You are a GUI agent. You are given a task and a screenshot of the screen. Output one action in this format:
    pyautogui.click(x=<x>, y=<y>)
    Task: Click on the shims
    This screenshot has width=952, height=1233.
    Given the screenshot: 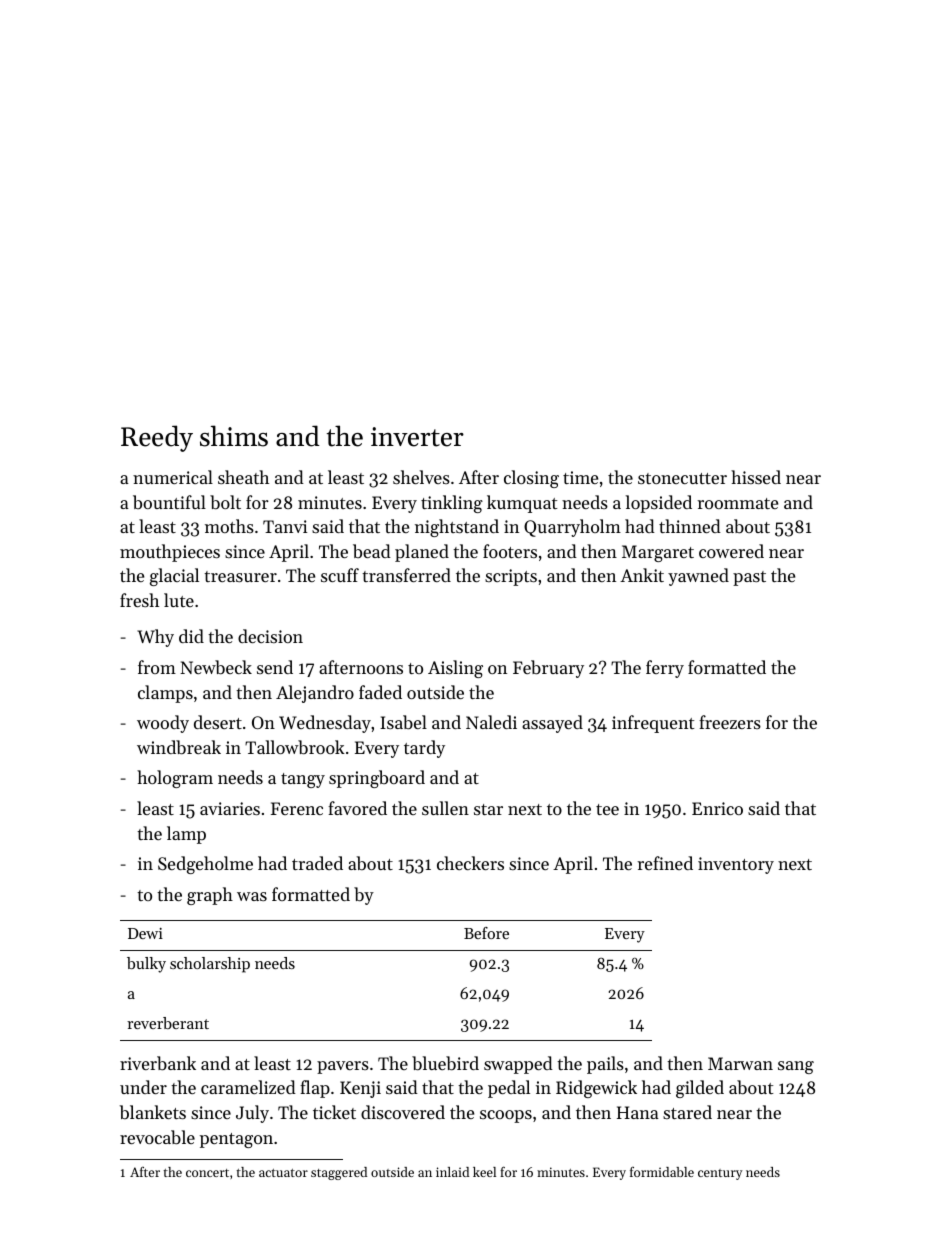 What is the action you would take?
    pyautogui.click(x=234, y=436)
